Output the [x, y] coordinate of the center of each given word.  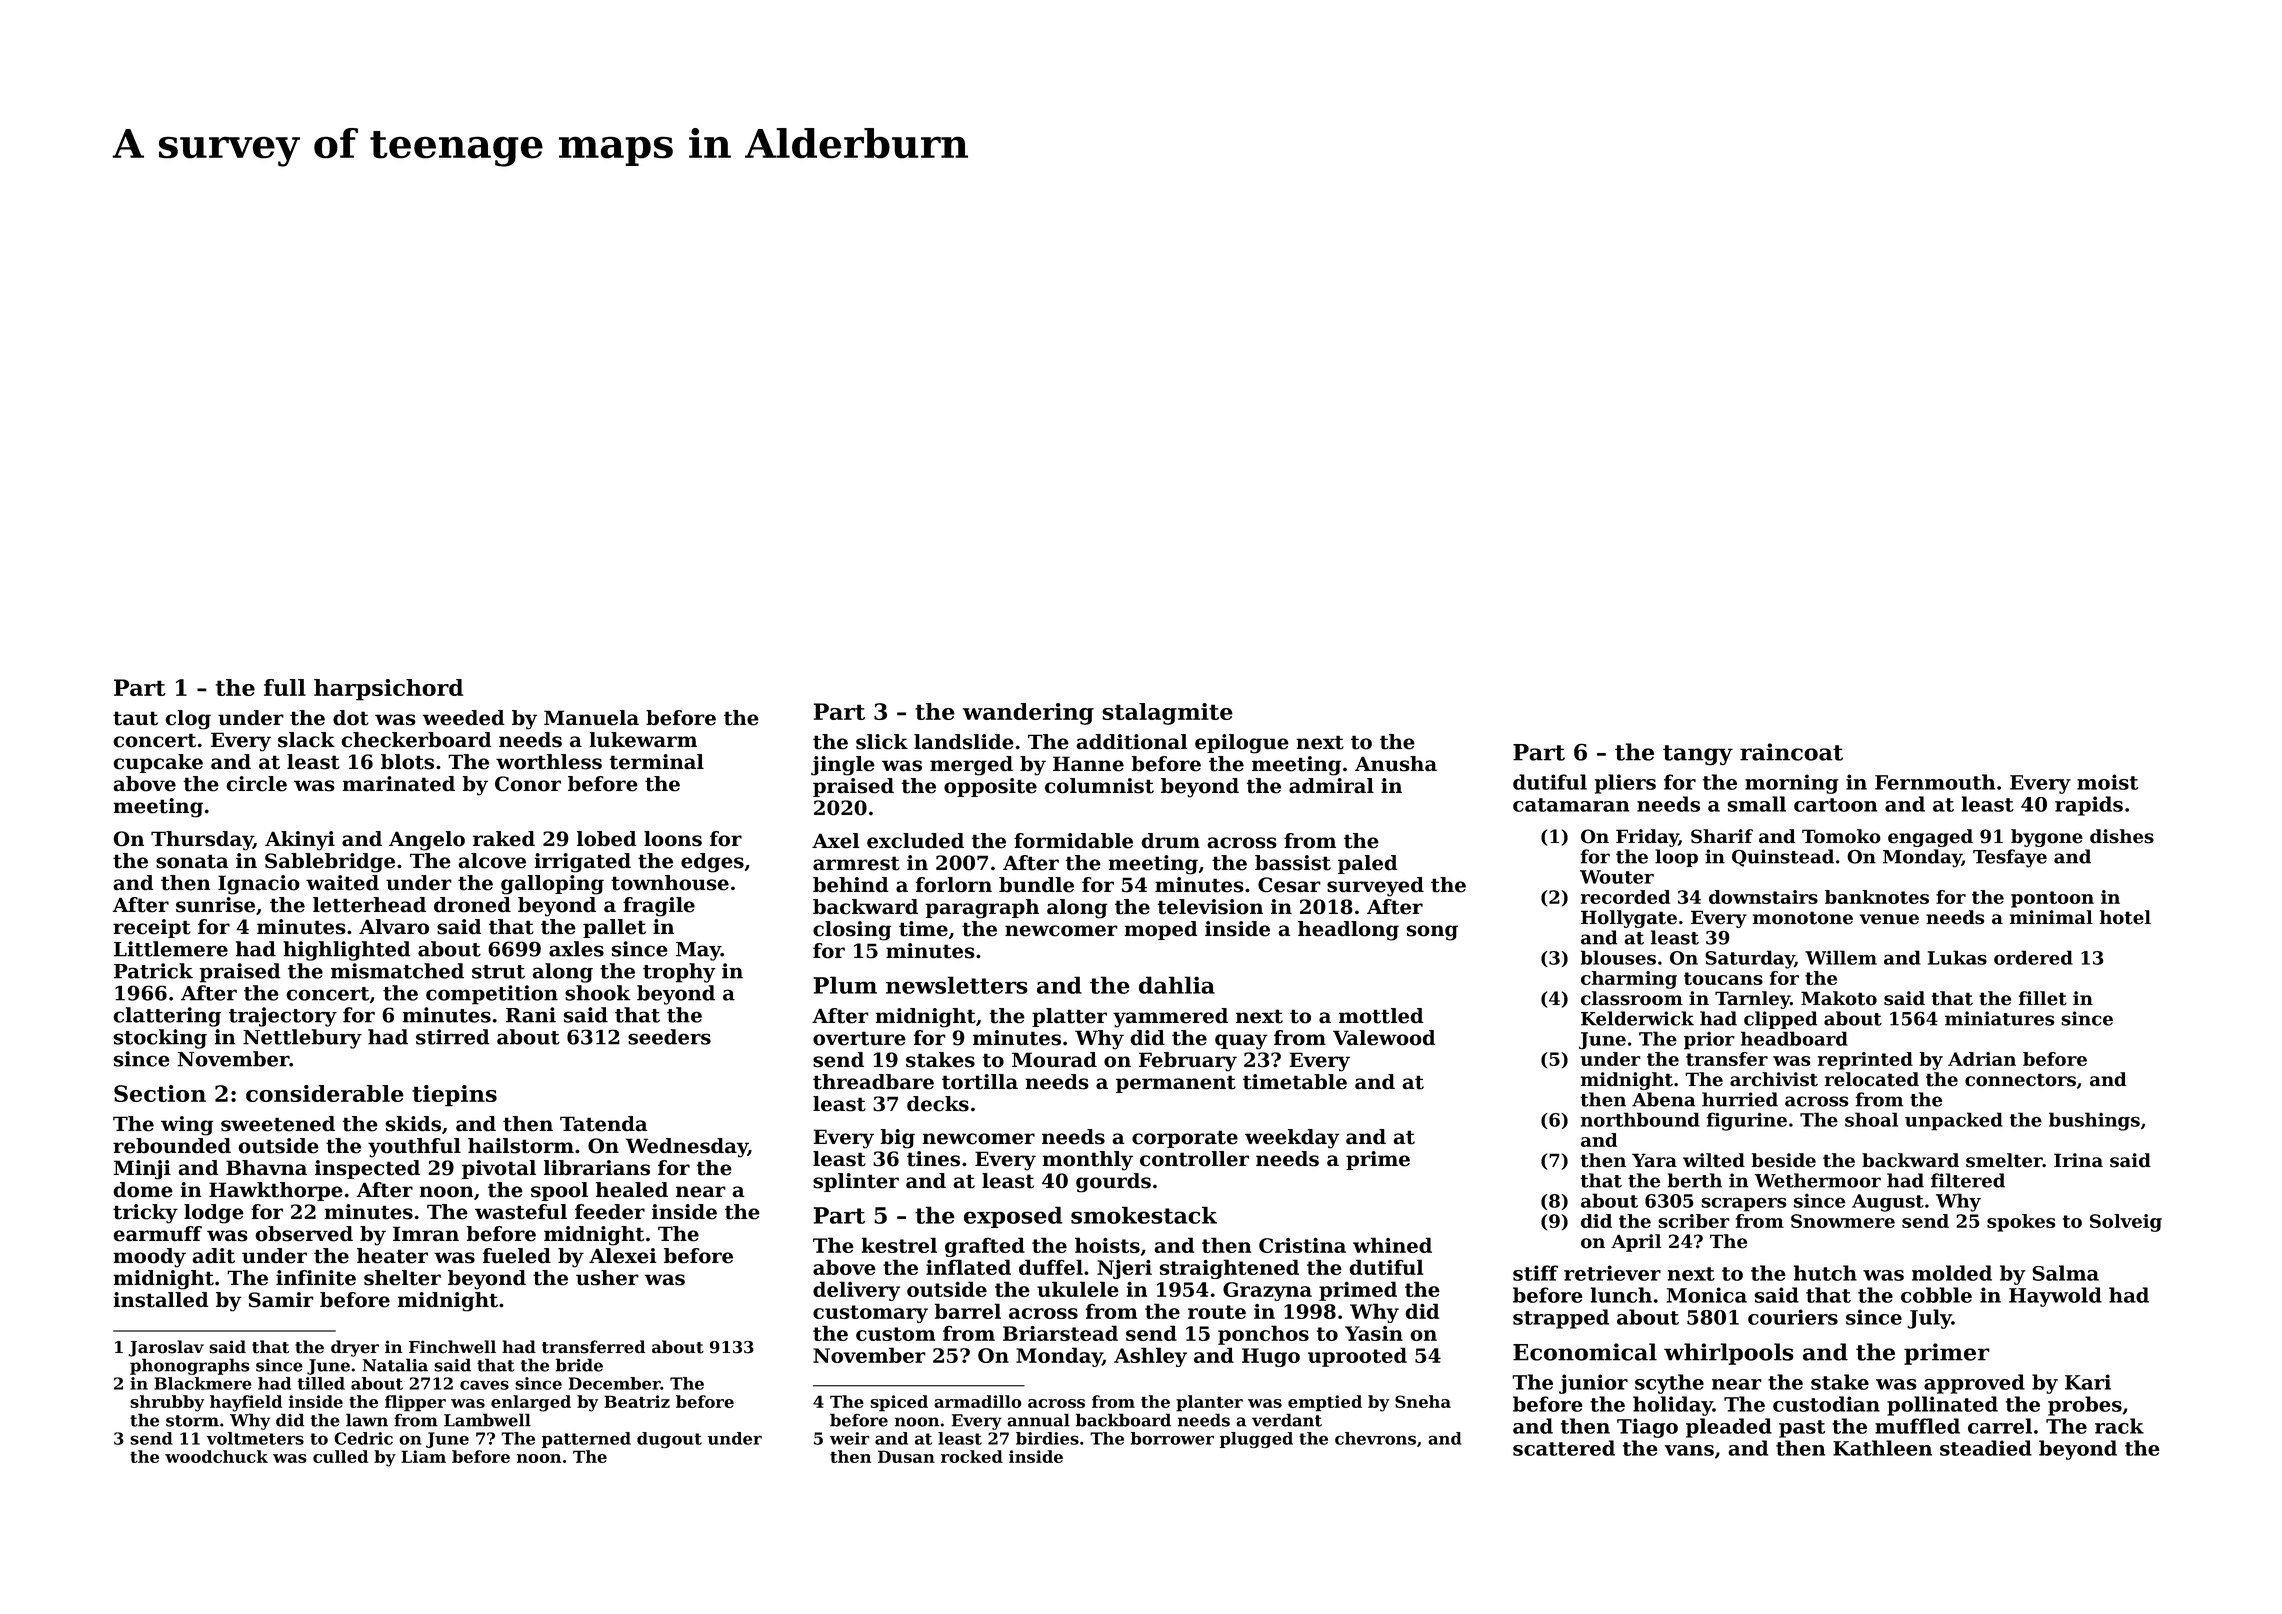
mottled [1381, 1016]
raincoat [1791, 752]
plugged [1256, 1440]
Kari [2088, 1382]
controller [1194, 1159]
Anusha [1396, 764]
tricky [145, 1214]
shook [597, 993]
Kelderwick [1637, 1018]
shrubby [167, 1403]
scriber [1694, 1221]
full [285, 687]
